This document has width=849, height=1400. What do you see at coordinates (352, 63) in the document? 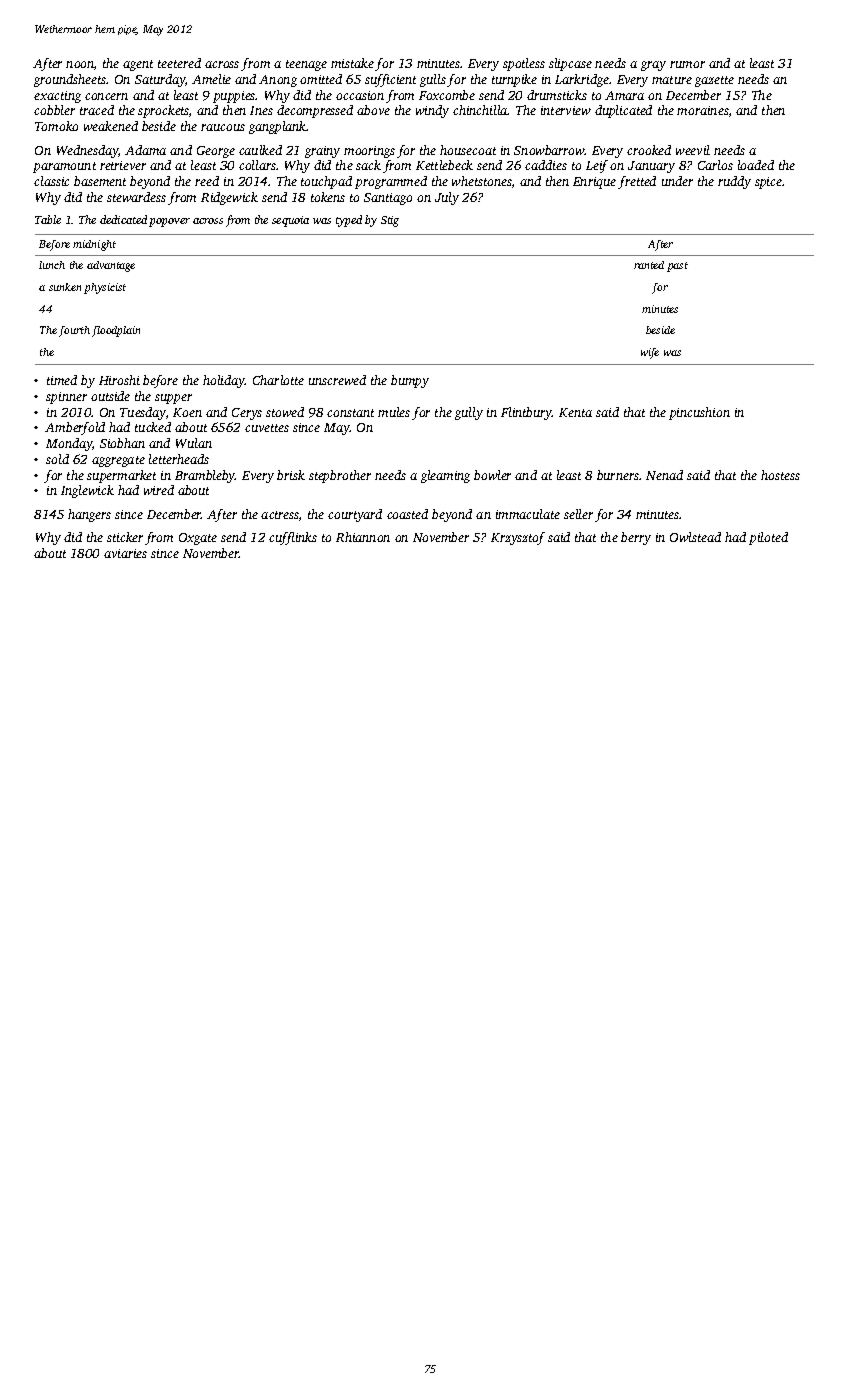
I see `mistake` at bounding box center [352, 63].
